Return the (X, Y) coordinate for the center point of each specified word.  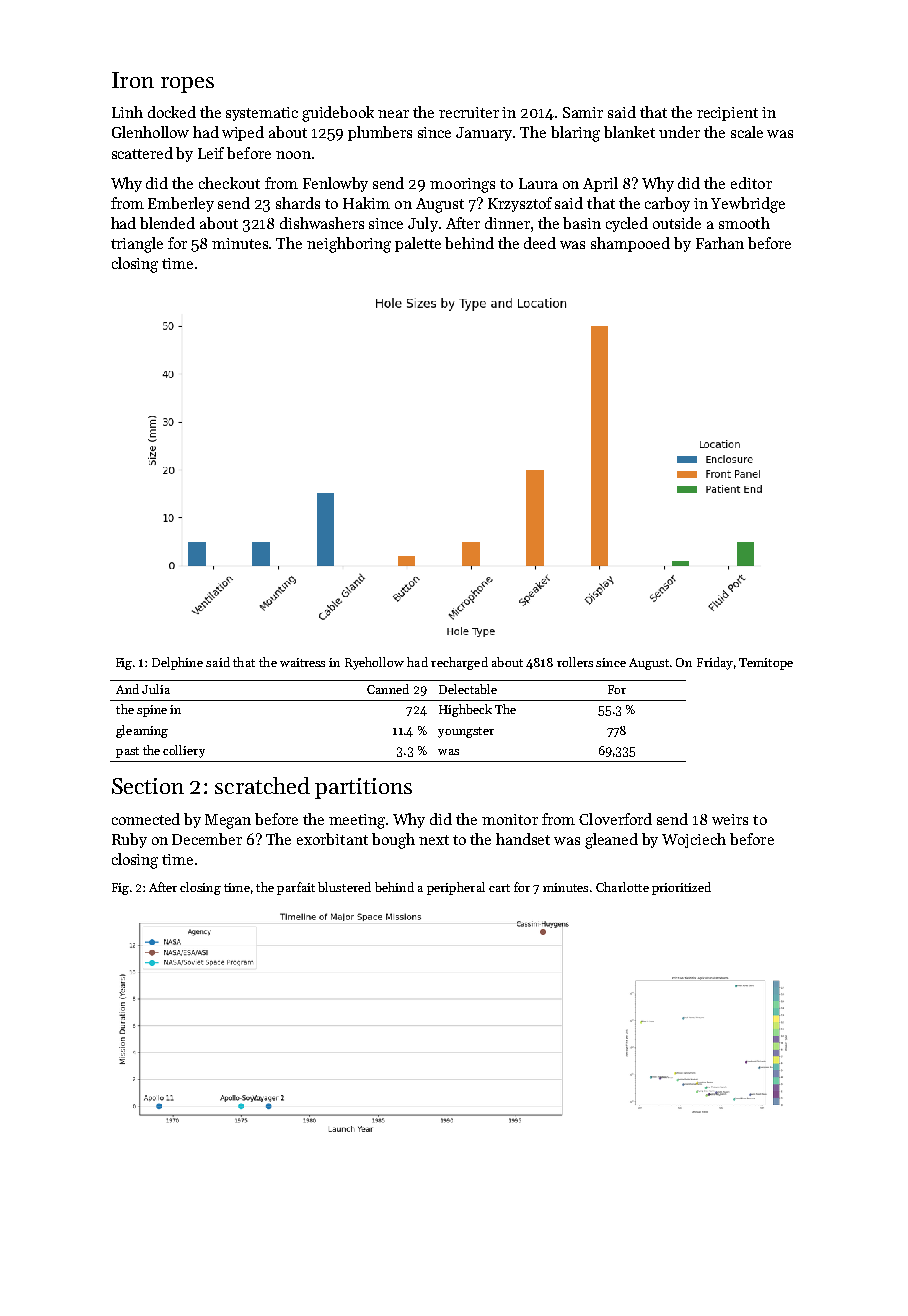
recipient (727, 114)
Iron (133, 80)
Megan (228, 821)
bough (393, 841)
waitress (302, 662)
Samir (583, 112)
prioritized (681, 888)
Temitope (766, 664)
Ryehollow (374, 663)
